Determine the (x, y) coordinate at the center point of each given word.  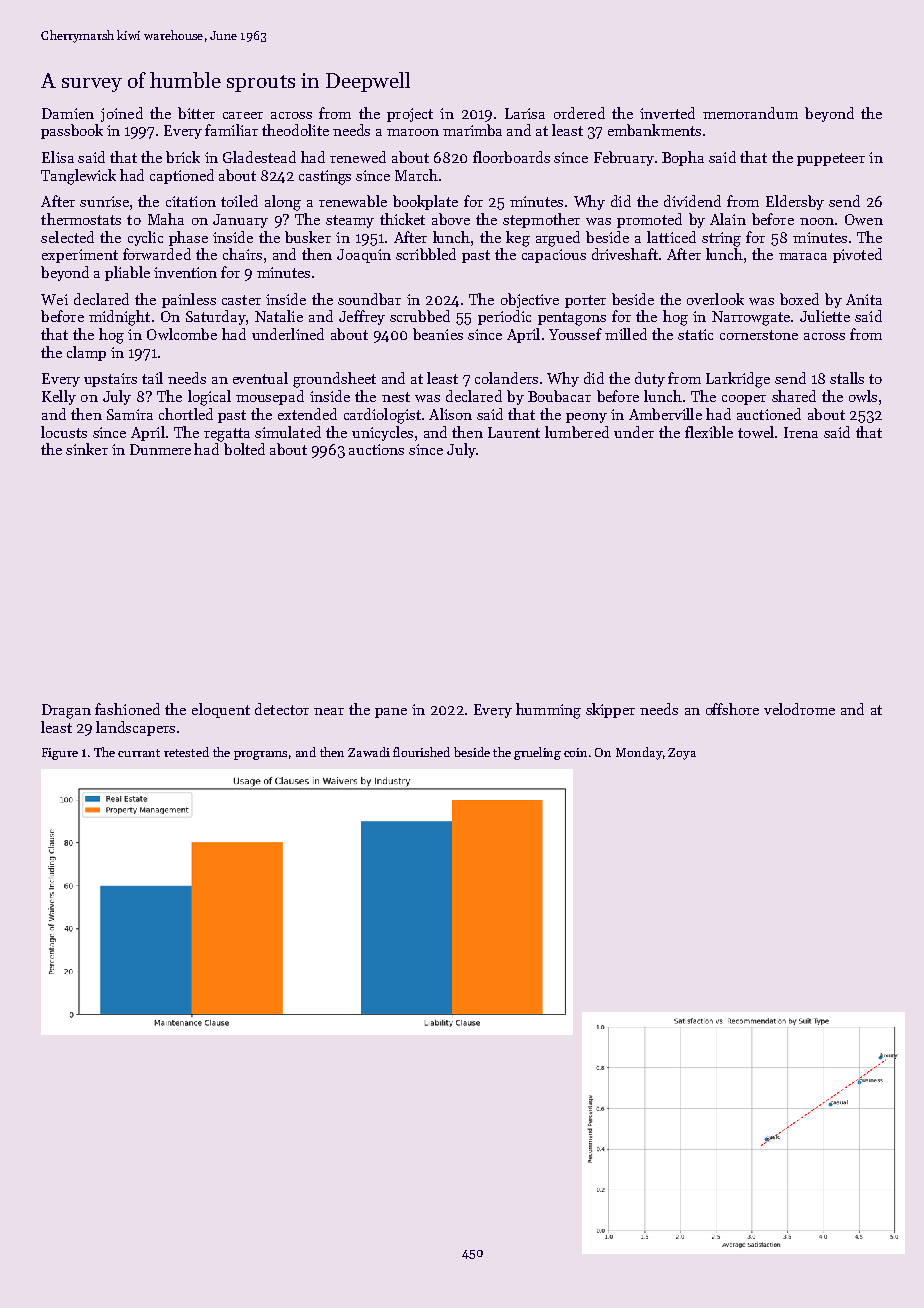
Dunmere (160, 449)
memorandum (750, 113)
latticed (671, 237)
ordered (579, 113)
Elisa (58, 157)
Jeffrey (362, 317)
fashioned (127, 709)
